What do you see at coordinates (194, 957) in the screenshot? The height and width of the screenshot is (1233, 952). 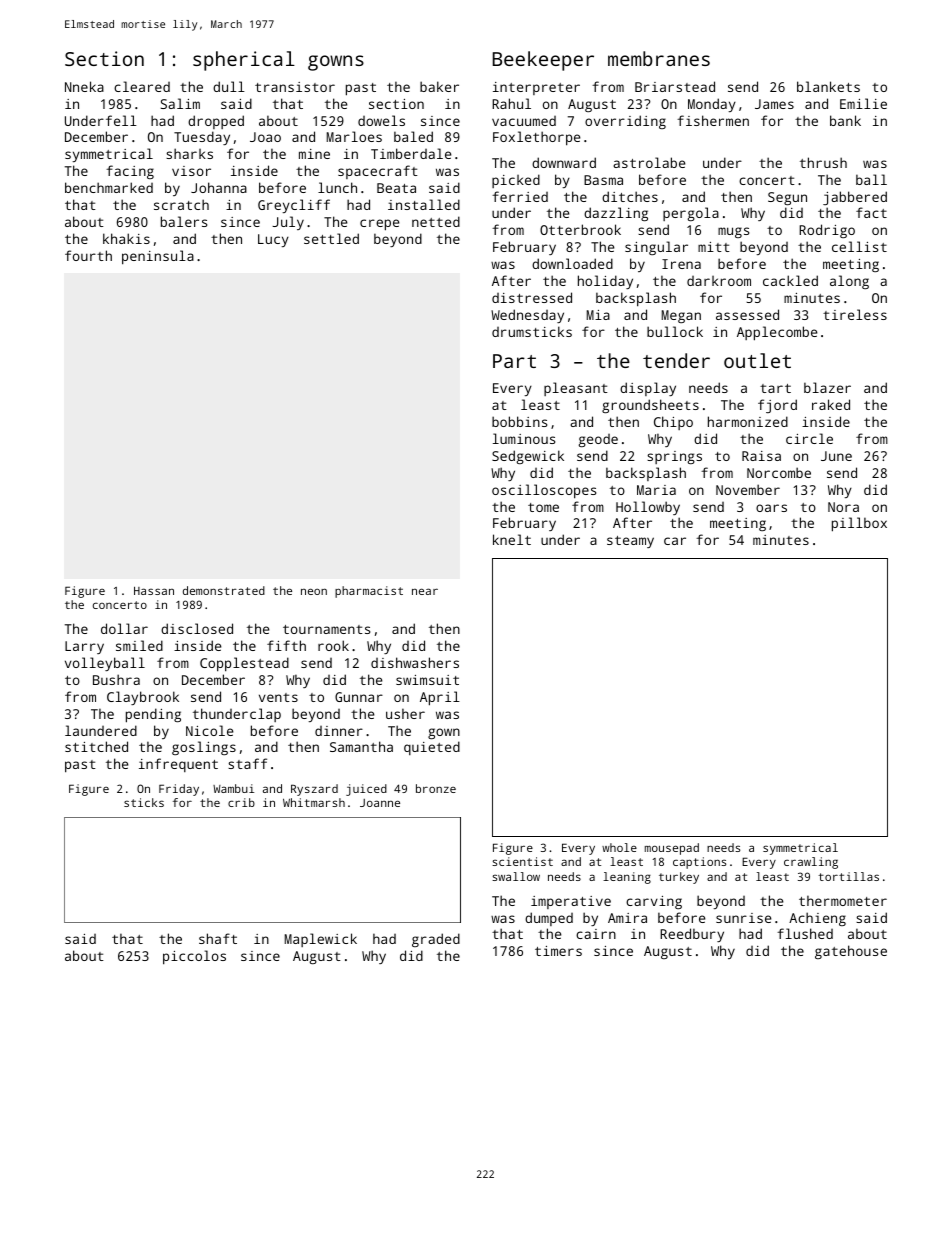 I see `piccolos` at bounding box center [194, 957].
